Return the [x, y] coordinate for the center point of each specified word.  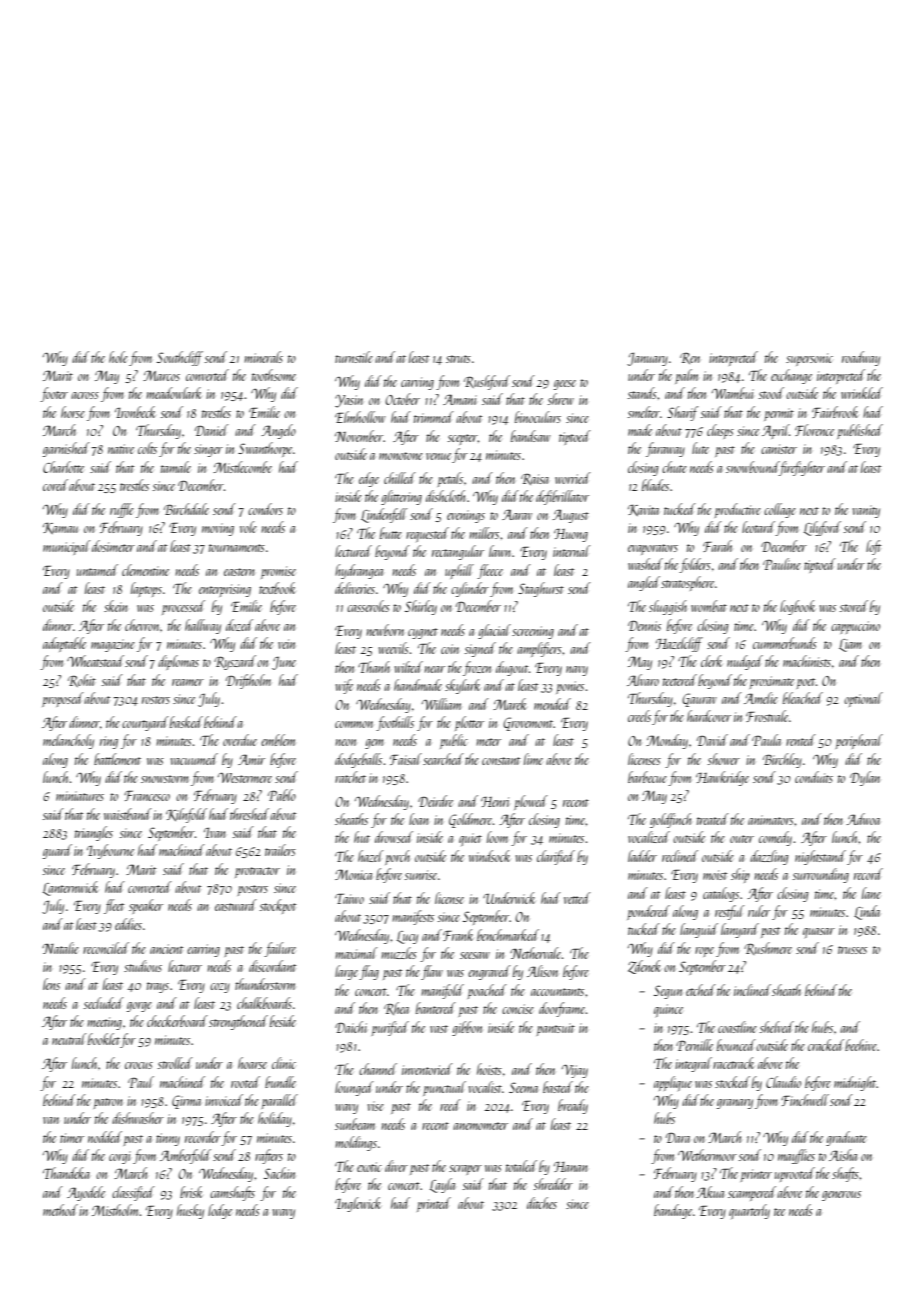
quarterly [749, 1211]
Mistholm [116, 1210]
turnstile [354, 357]
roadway [861, 358]
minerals [263, 357]
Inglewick [358, 1204]
